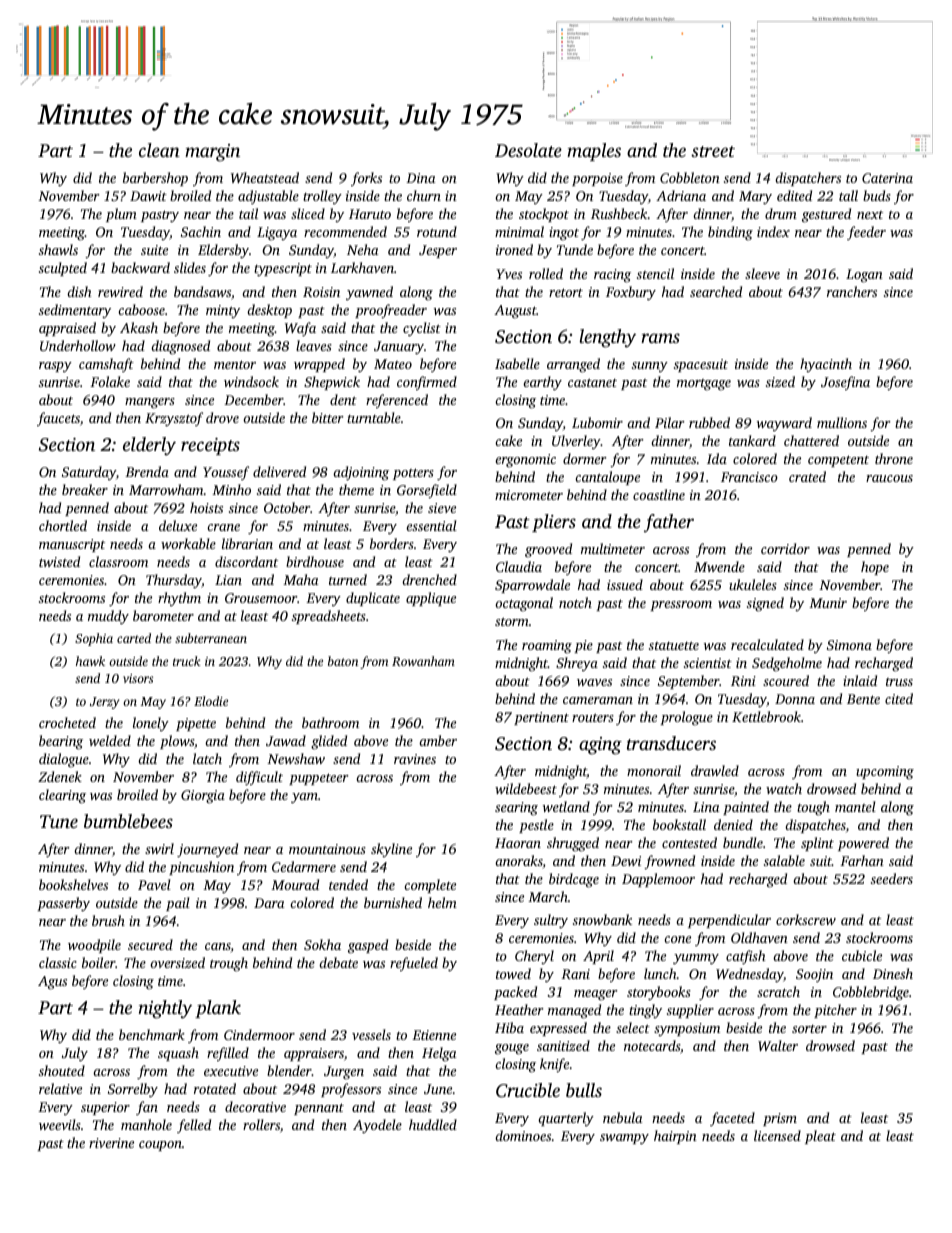 The width and height of the document is (952, 1233). What do you see at coordinates (681, 606) in the document?
I see `pressroom` at bounding box center [681, 606].
